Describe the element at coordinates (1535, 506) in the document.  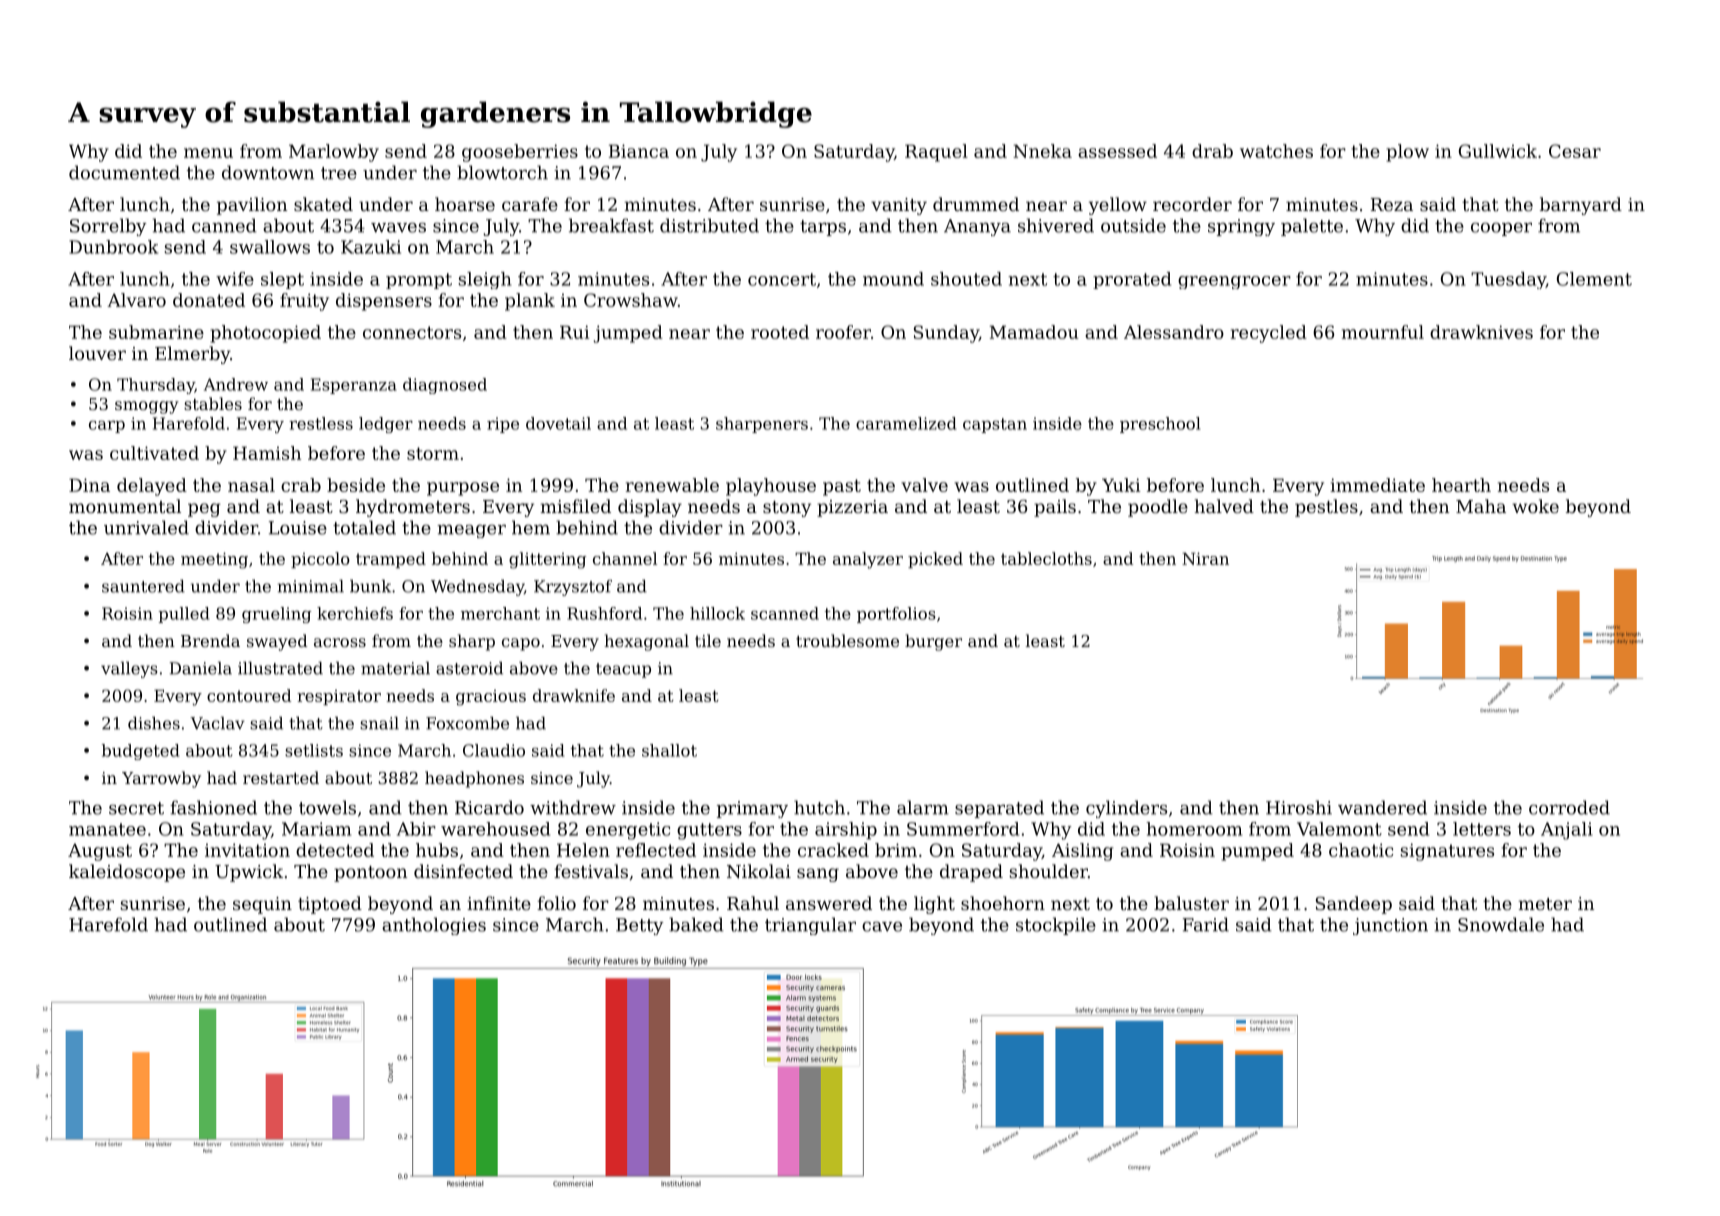
I see `woke` at that location.
